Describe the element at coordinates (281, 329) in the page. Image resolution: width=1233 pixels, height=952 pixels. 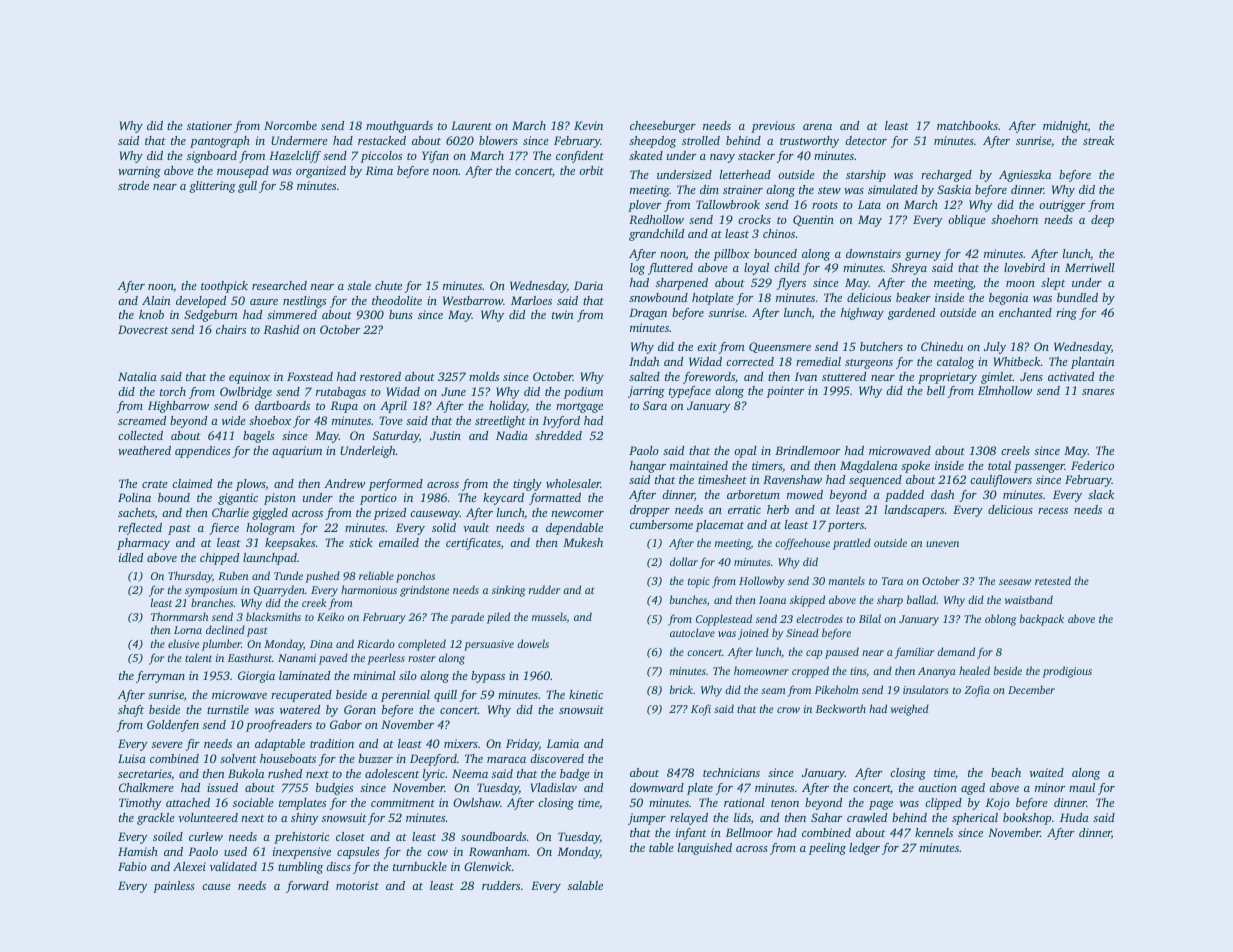
I see `Rashid` at that location.
